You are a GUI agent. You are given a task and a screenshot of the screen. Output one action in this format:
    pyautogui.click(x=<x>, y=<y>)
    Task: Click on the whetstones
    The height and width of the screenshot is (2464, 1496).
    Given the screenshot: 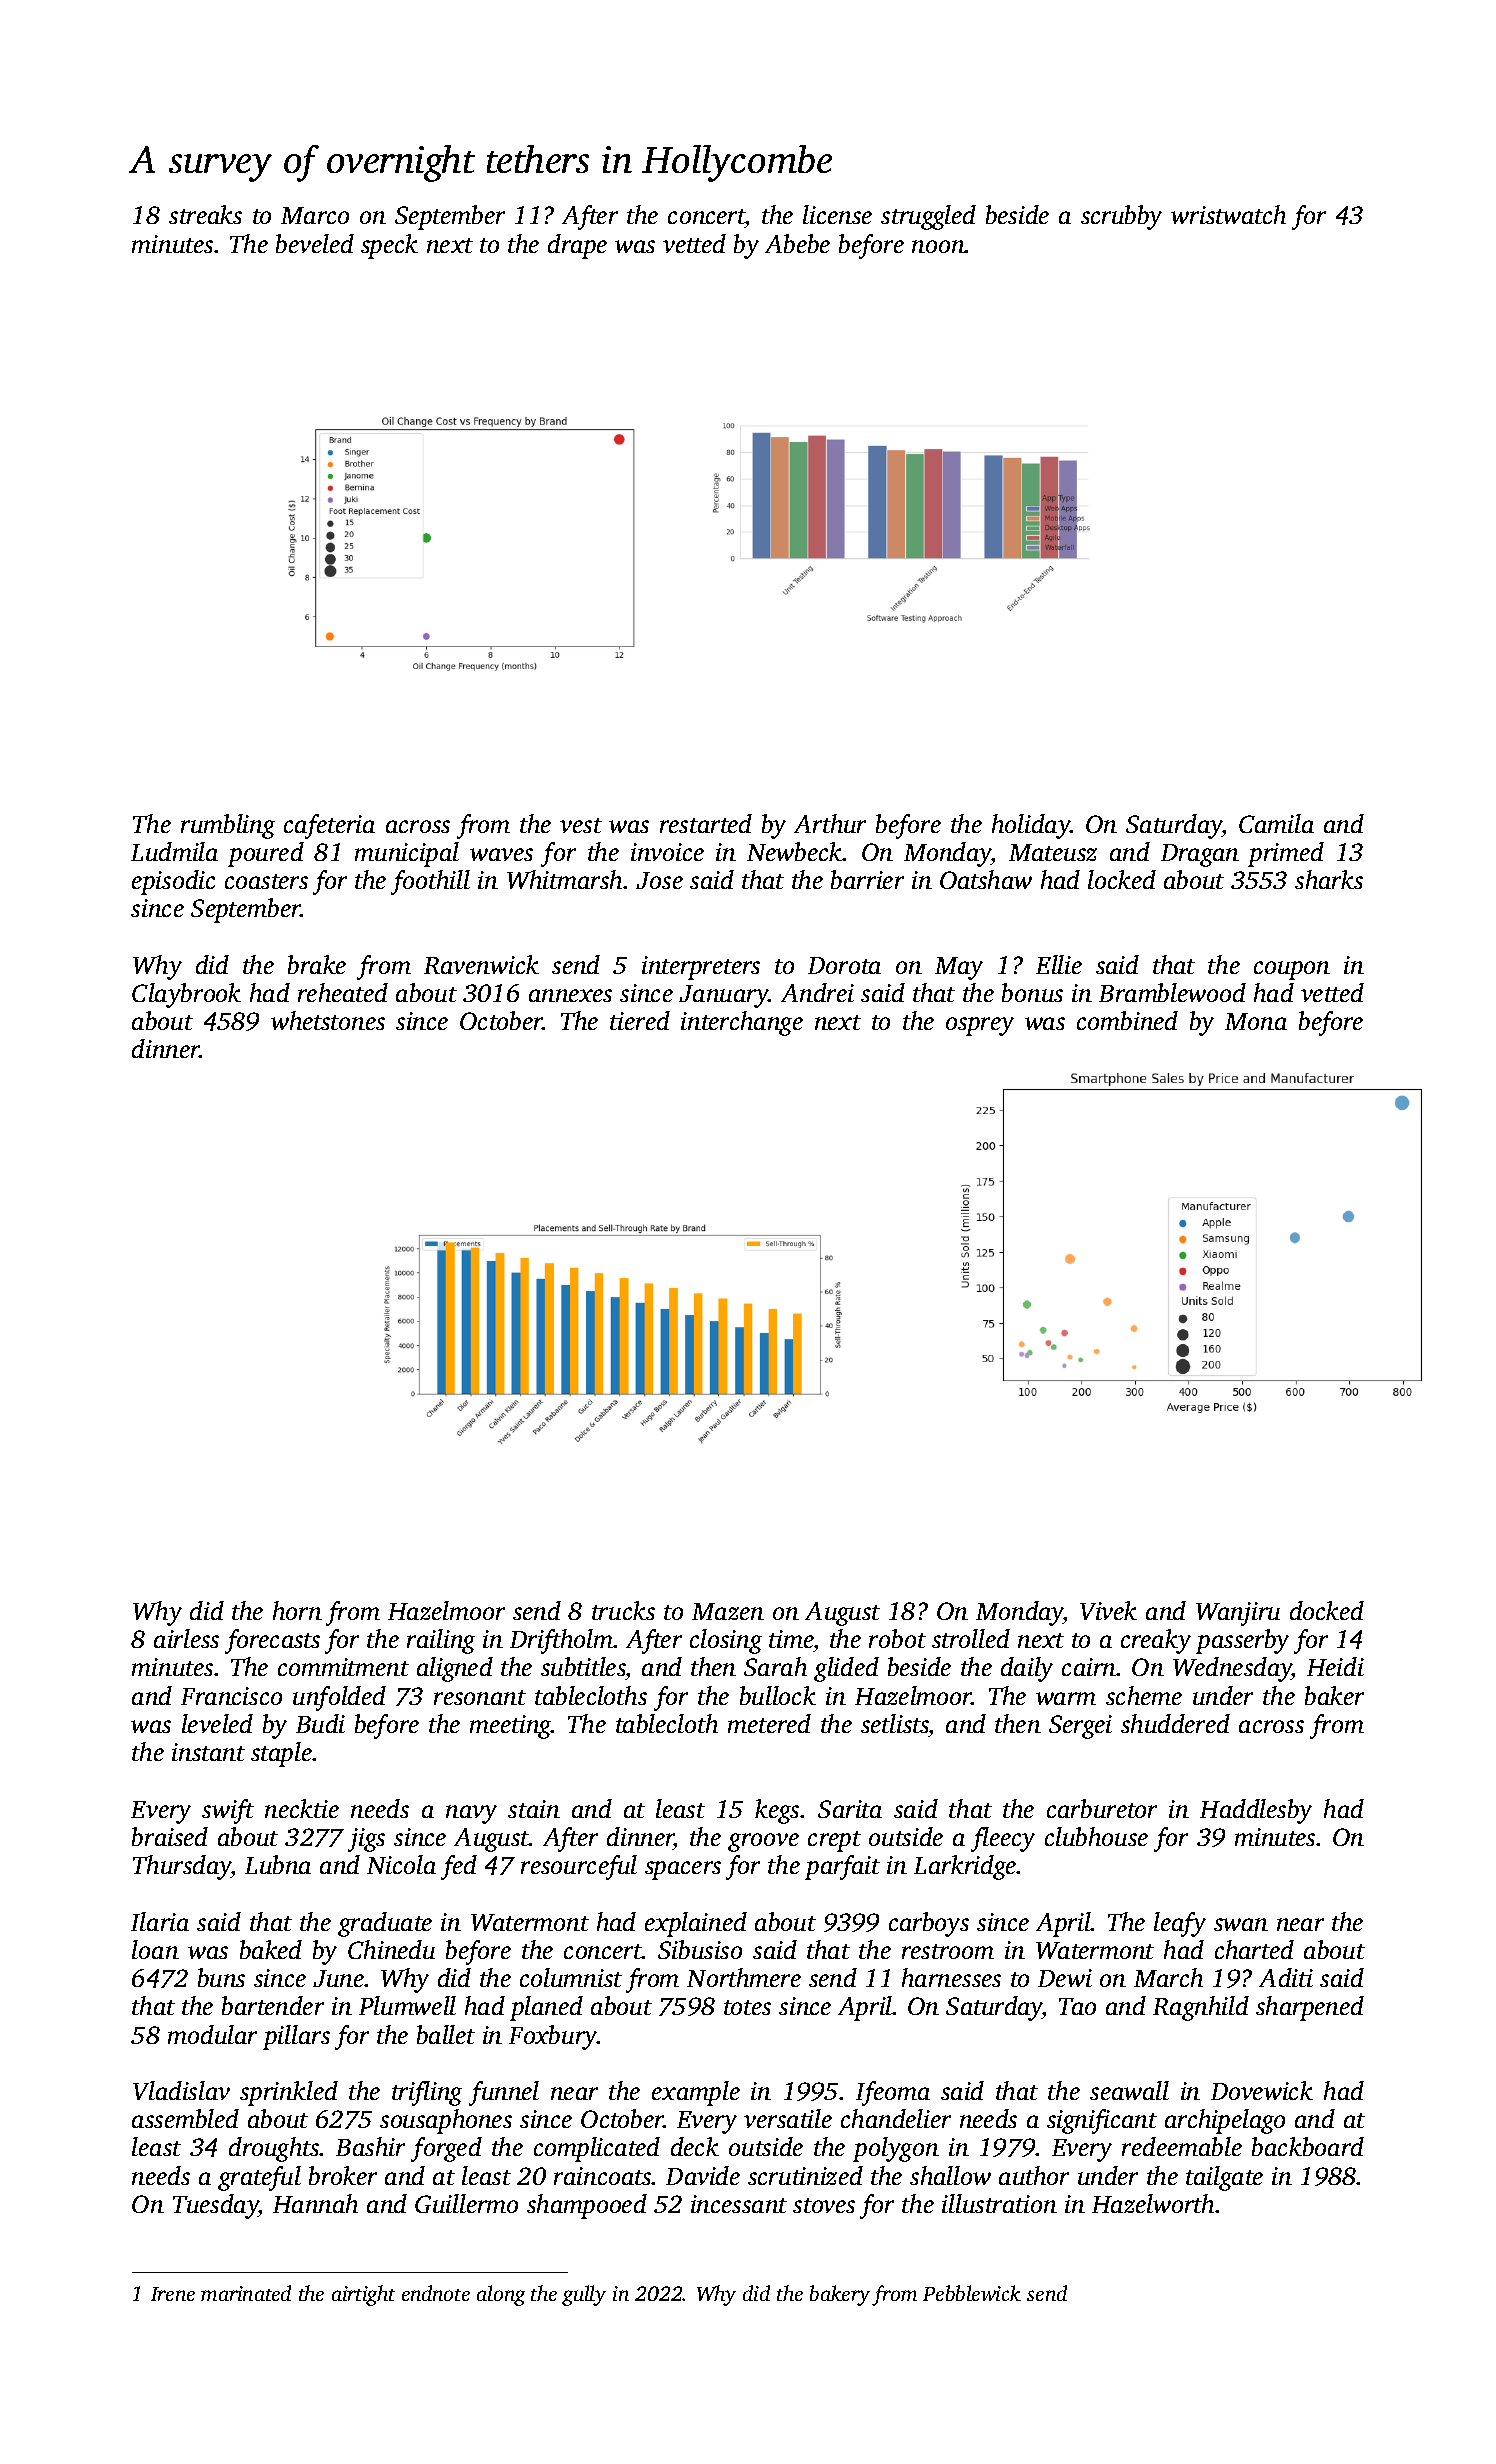 What is the action you would take?
    pyautogui.click(x=328, y=1020)
